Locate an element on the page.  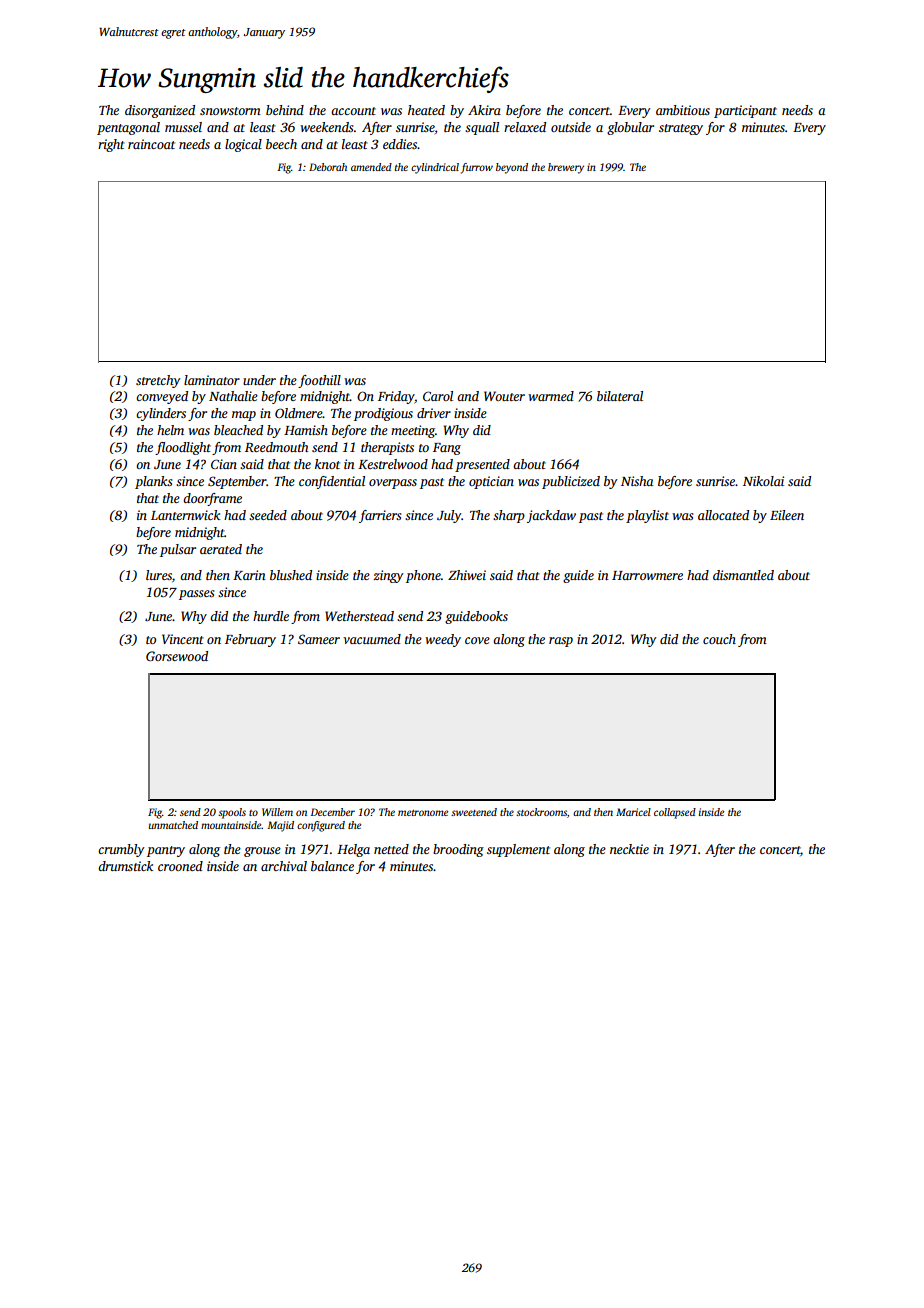
account is located at coordinates (353, 111).
